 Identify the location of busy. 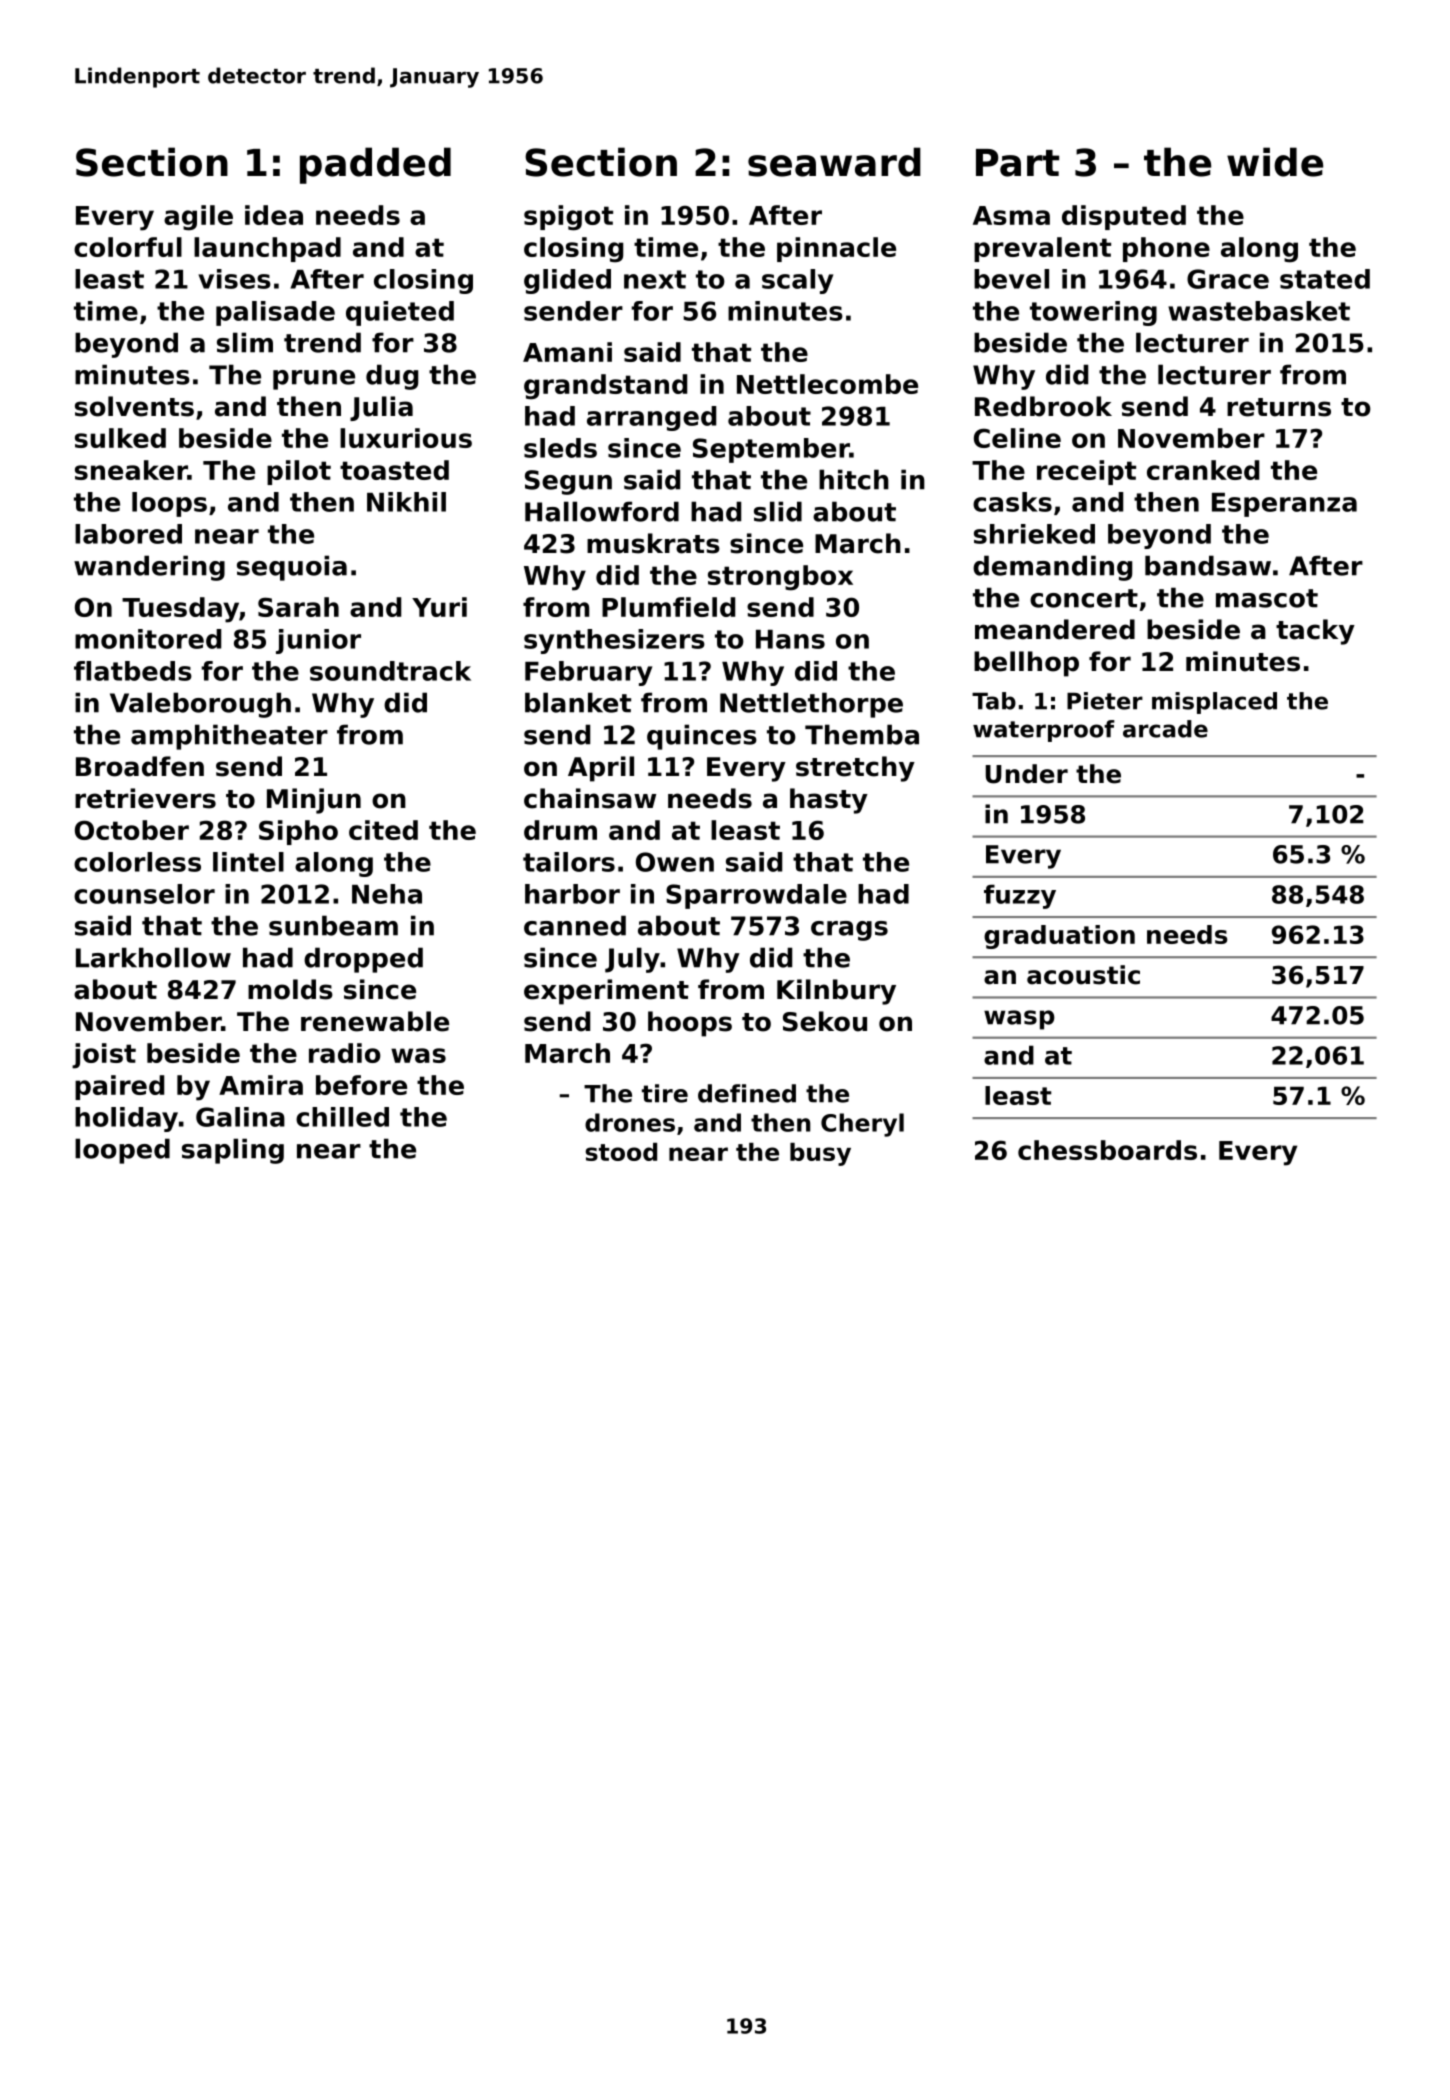
(820, 1154).
